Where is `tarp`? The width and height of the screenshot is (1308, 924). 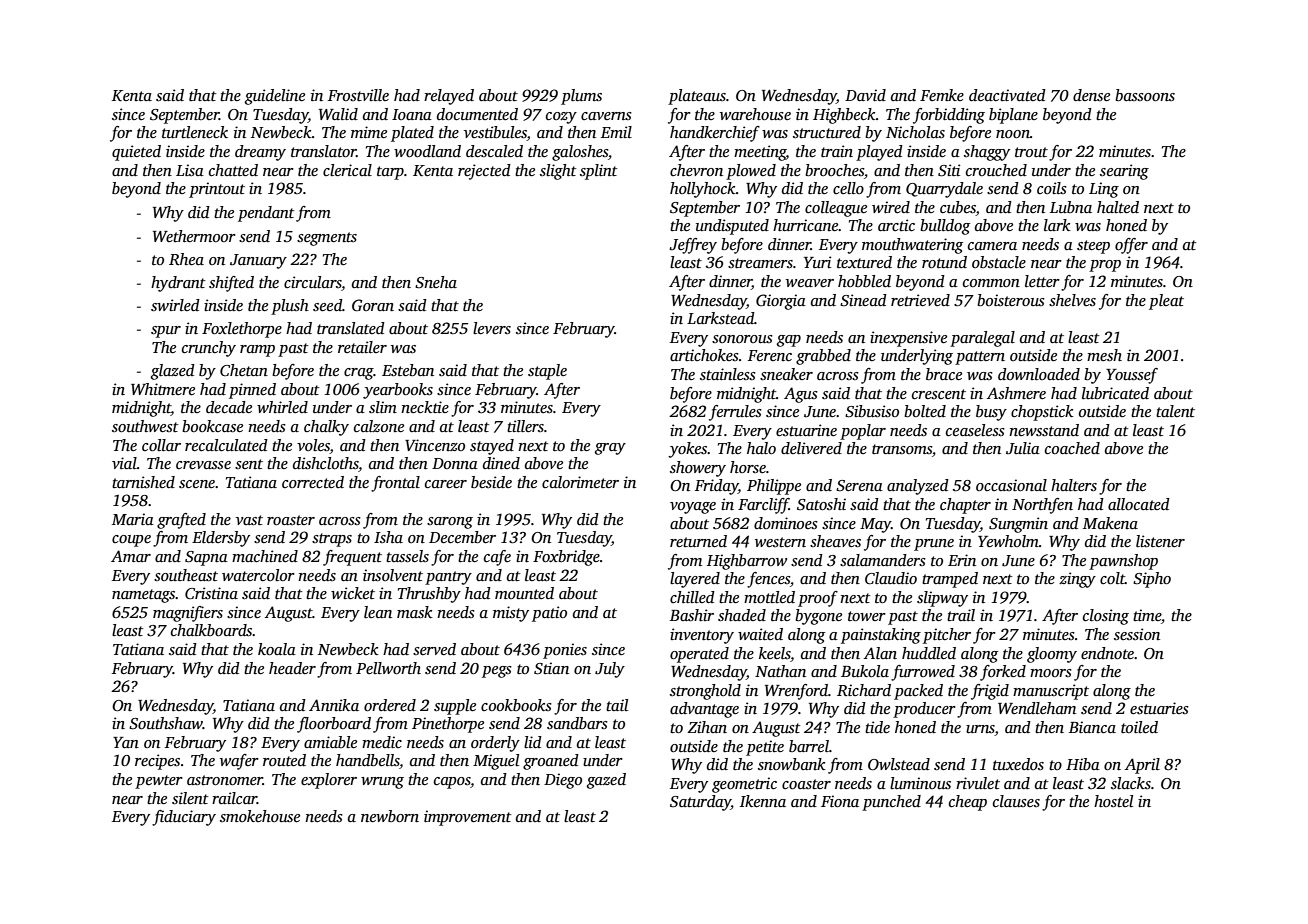
tarp is located at coordinates (390, 173).
